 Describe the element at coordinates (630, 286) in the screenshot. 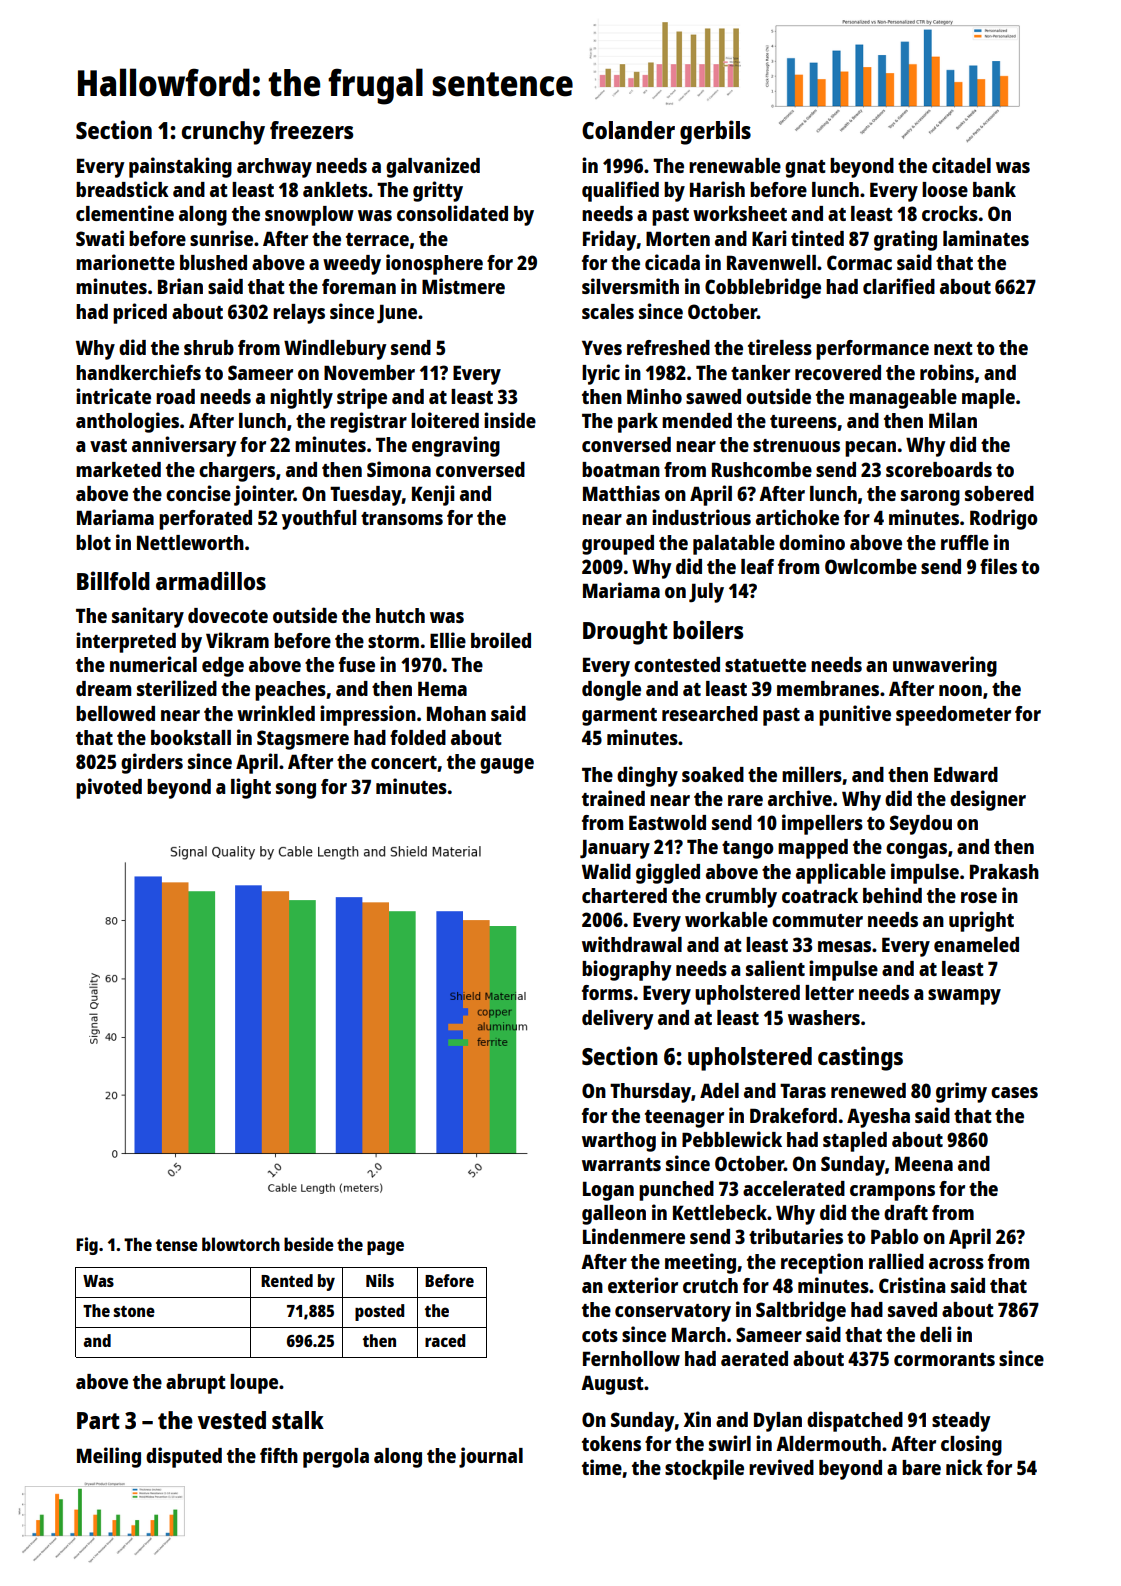

I see `silversmith` at that location.
